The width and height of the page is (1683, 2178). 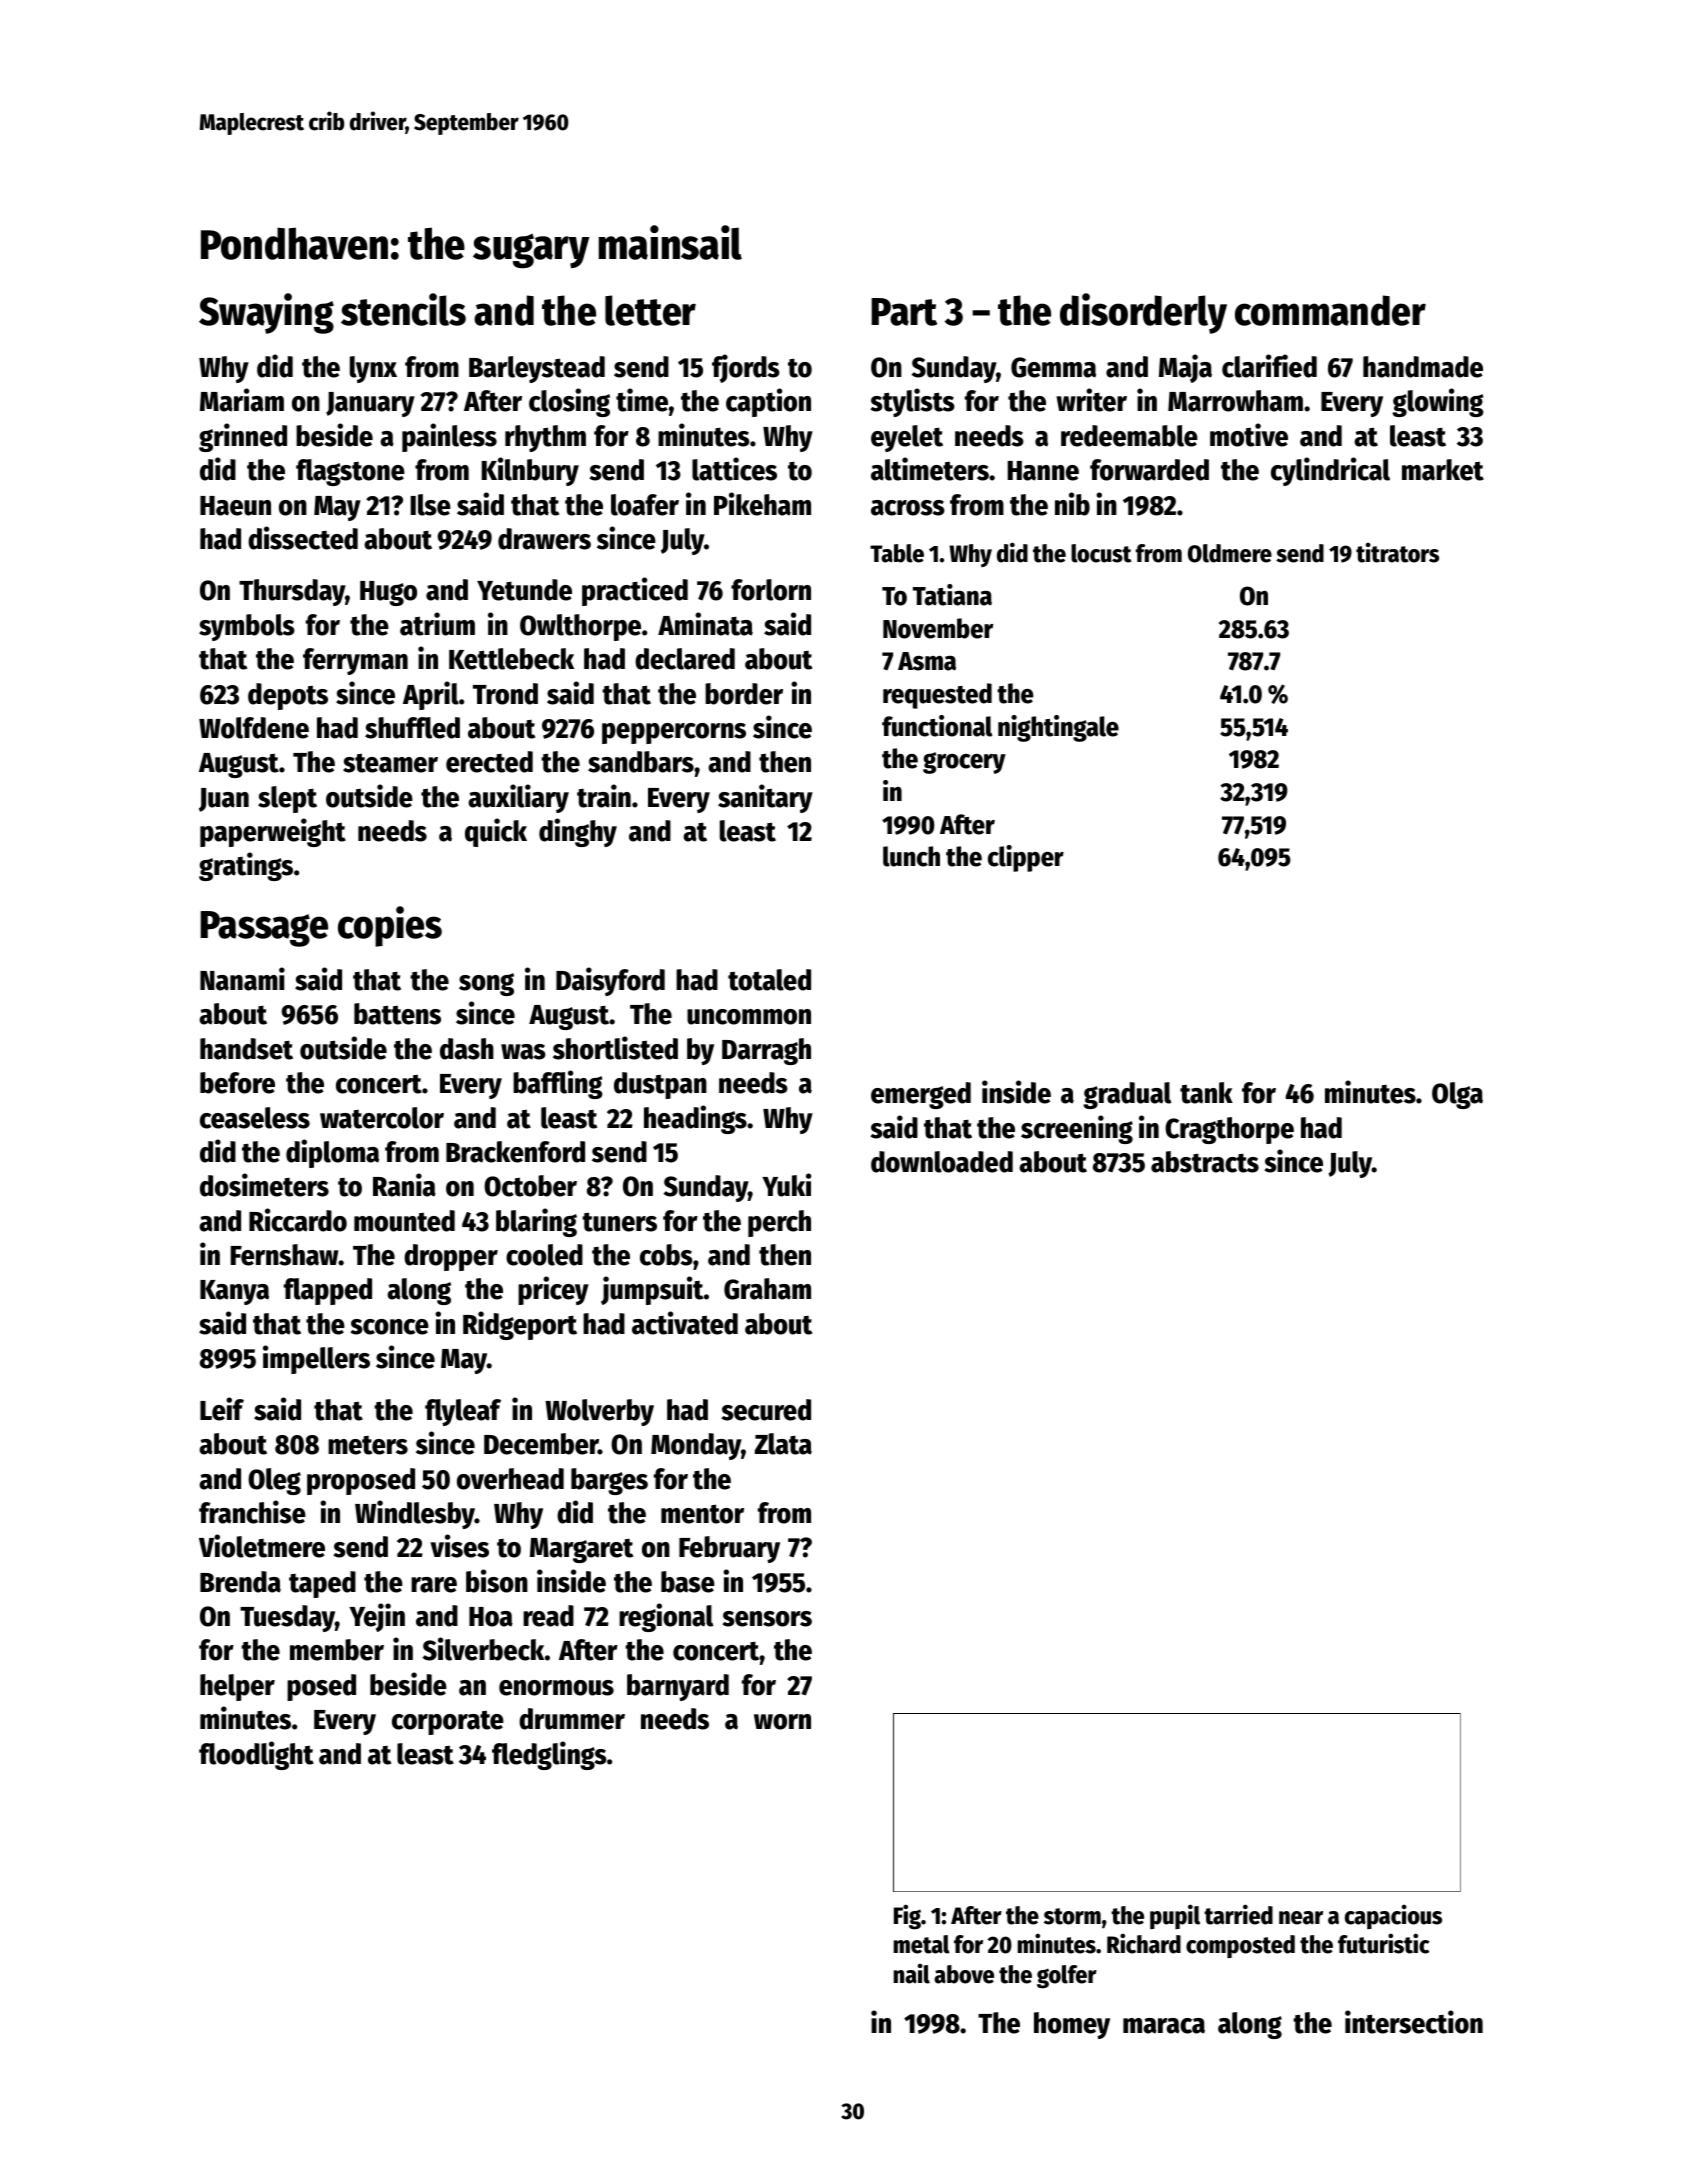 I want to click on fledglings, so click(x=549, y=1755).
